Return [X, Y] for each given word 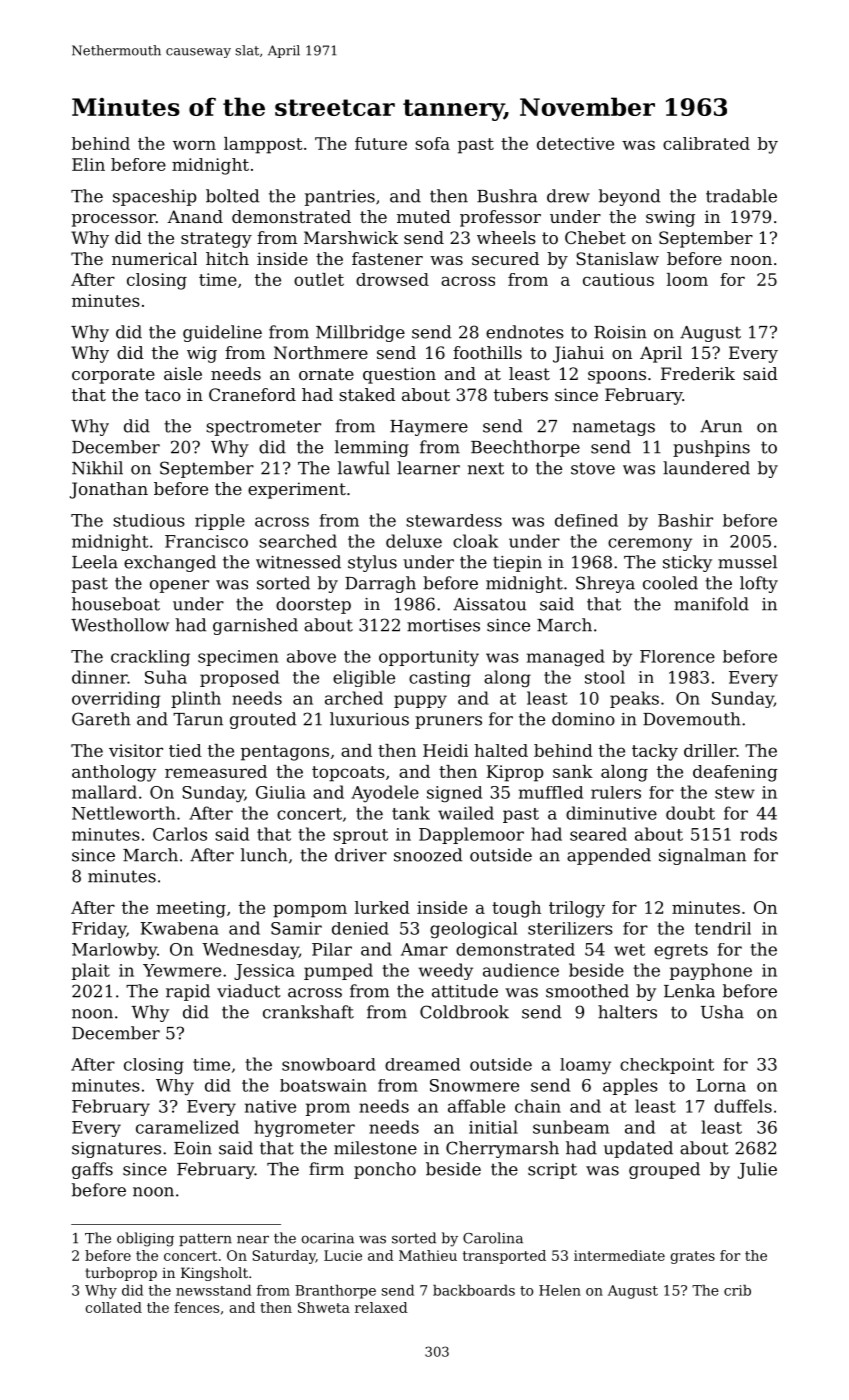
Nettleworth [123, 813]
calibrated [706, 143]
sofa [432, 143]
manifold [711, 604]
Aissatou [489, 604]
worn [194, 145]
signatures [116, 1150]
